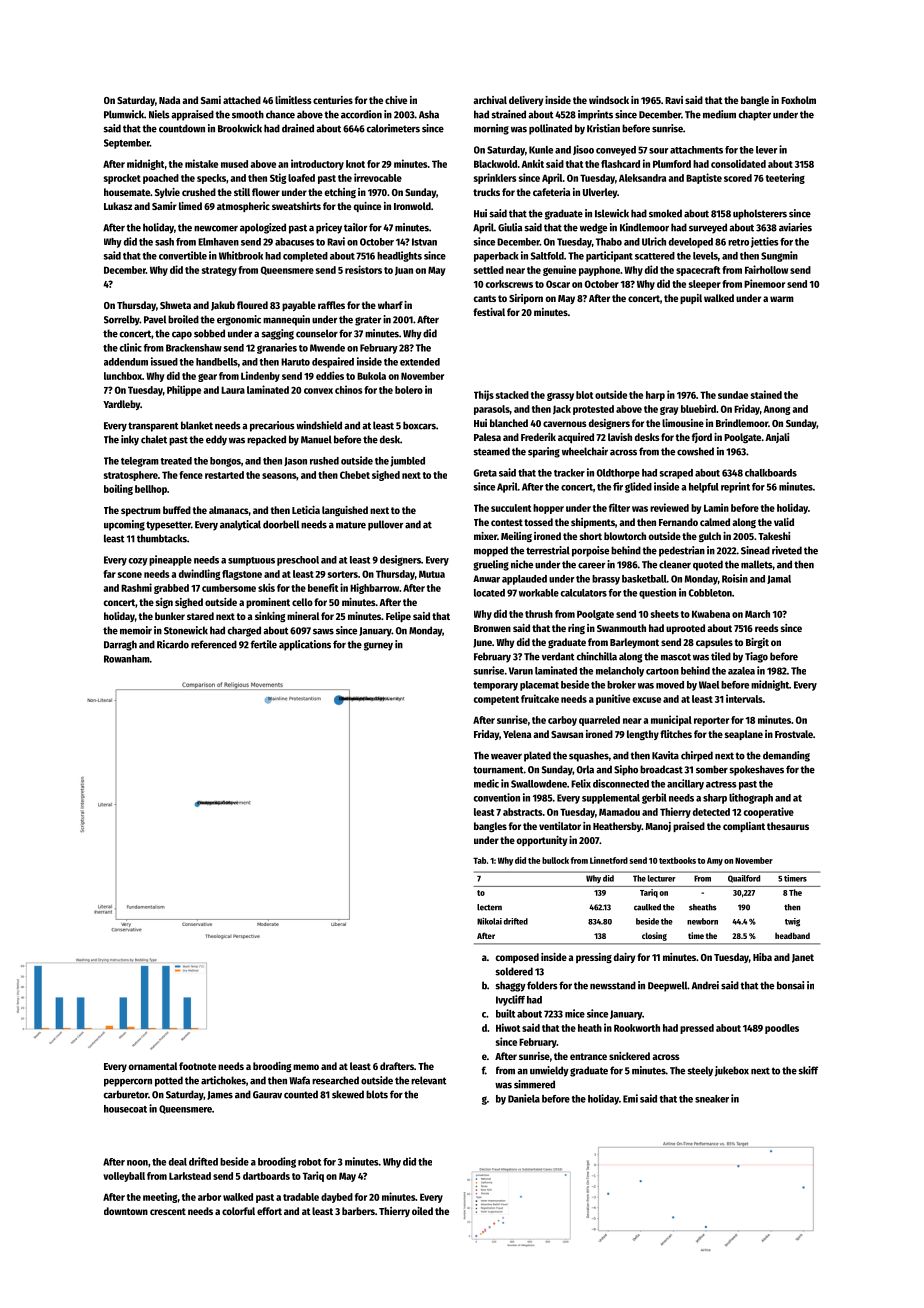 The height and width of the image is (1308, 924). What do you see at coordinates (757, 643) in the image?
I see `Birgit` at bounding box center [757, 643].
